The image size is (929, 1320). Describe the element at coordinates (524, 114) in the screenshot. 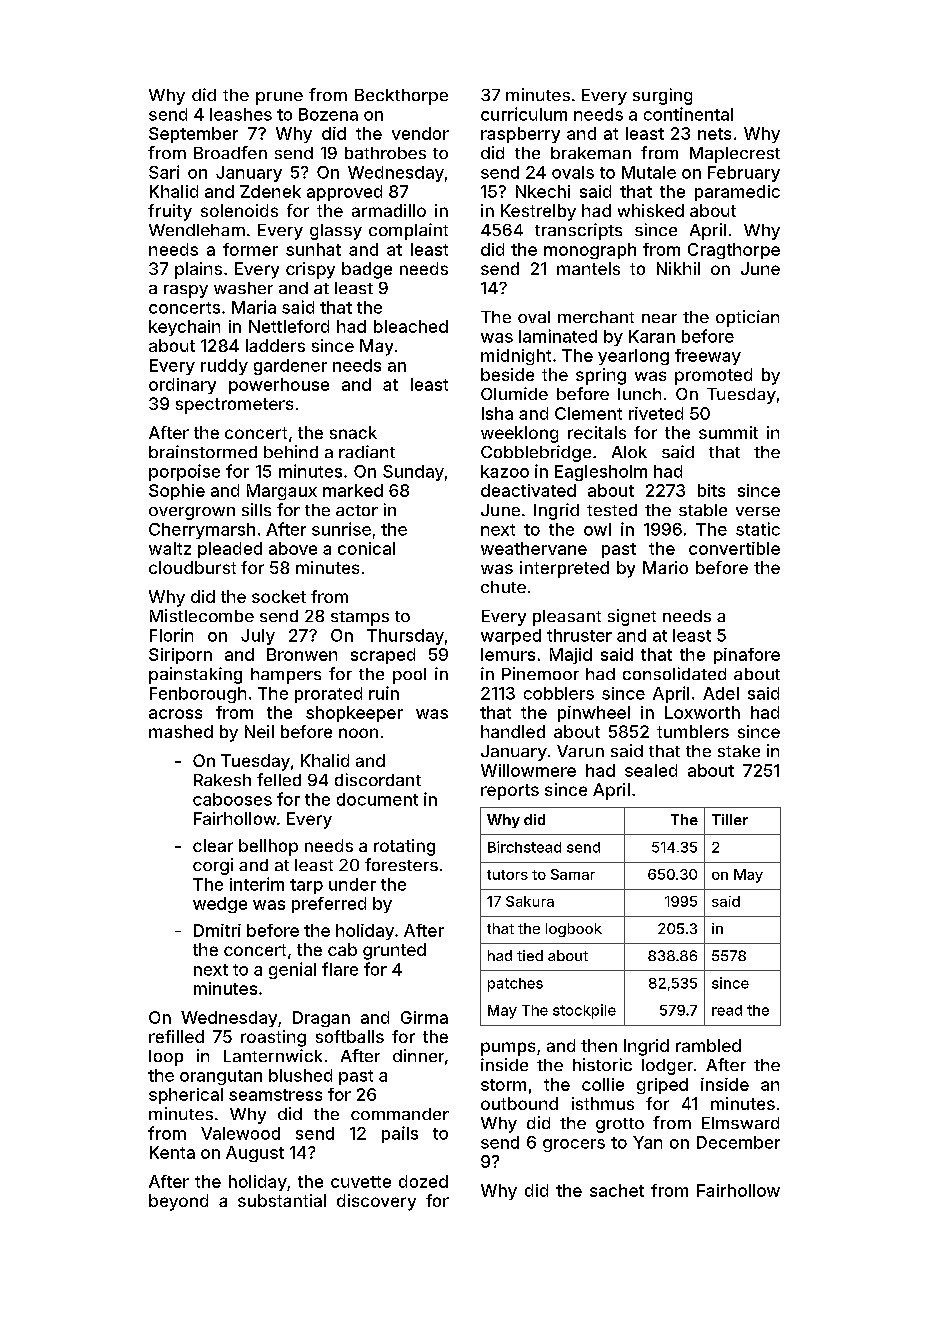

I see `curriculum` at that location.
